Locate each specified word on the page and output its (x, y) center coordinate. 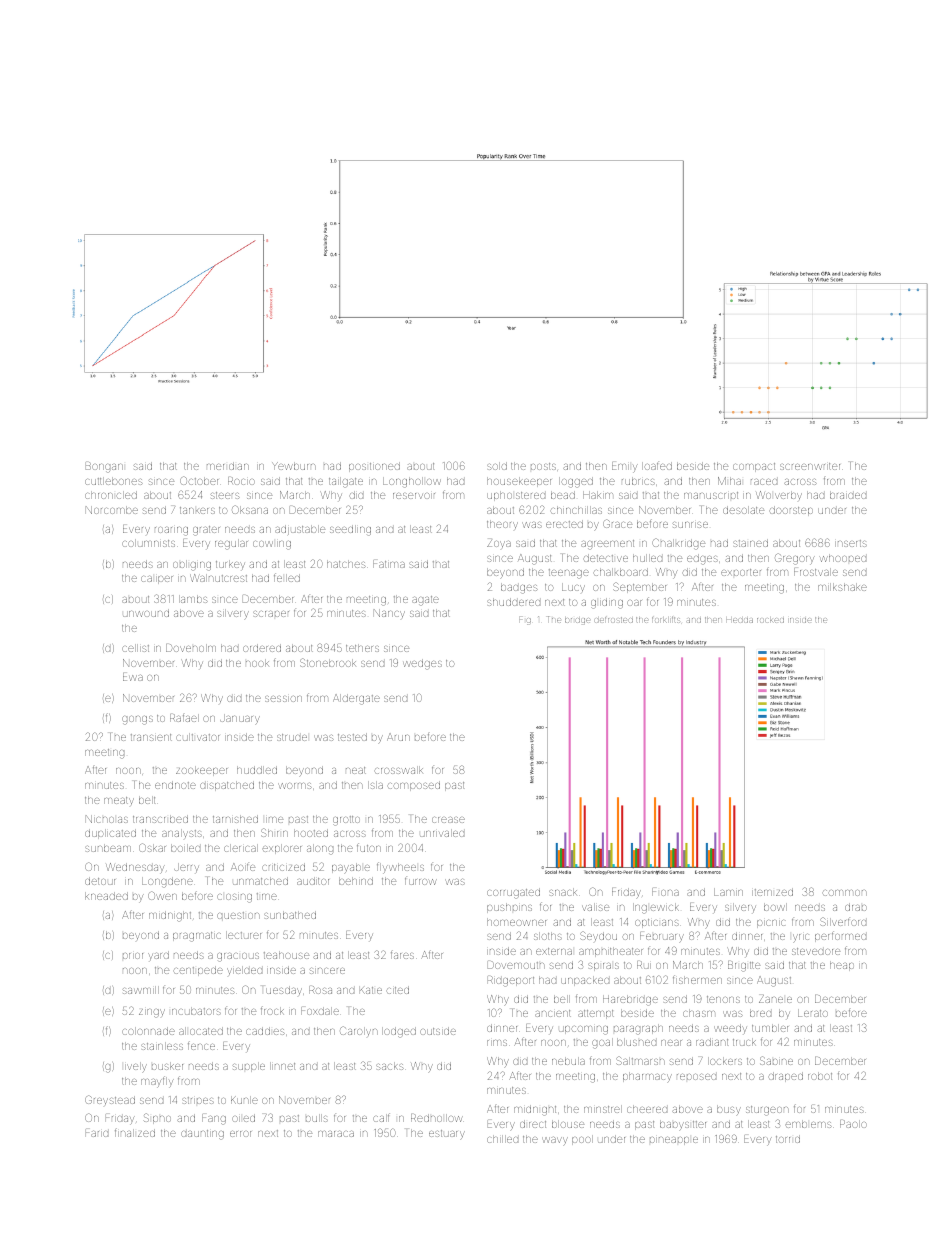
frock (272, 1010)
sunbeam (108, 848)
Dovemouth (516, 965)
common (845, 893)
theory (502, 524)
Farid (97, 1134)
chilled (502, 1139)
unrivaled (442, 833)
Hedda (739, 620)
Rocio (241, 481)
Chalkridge (678, 544)
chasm (699, 1013)
